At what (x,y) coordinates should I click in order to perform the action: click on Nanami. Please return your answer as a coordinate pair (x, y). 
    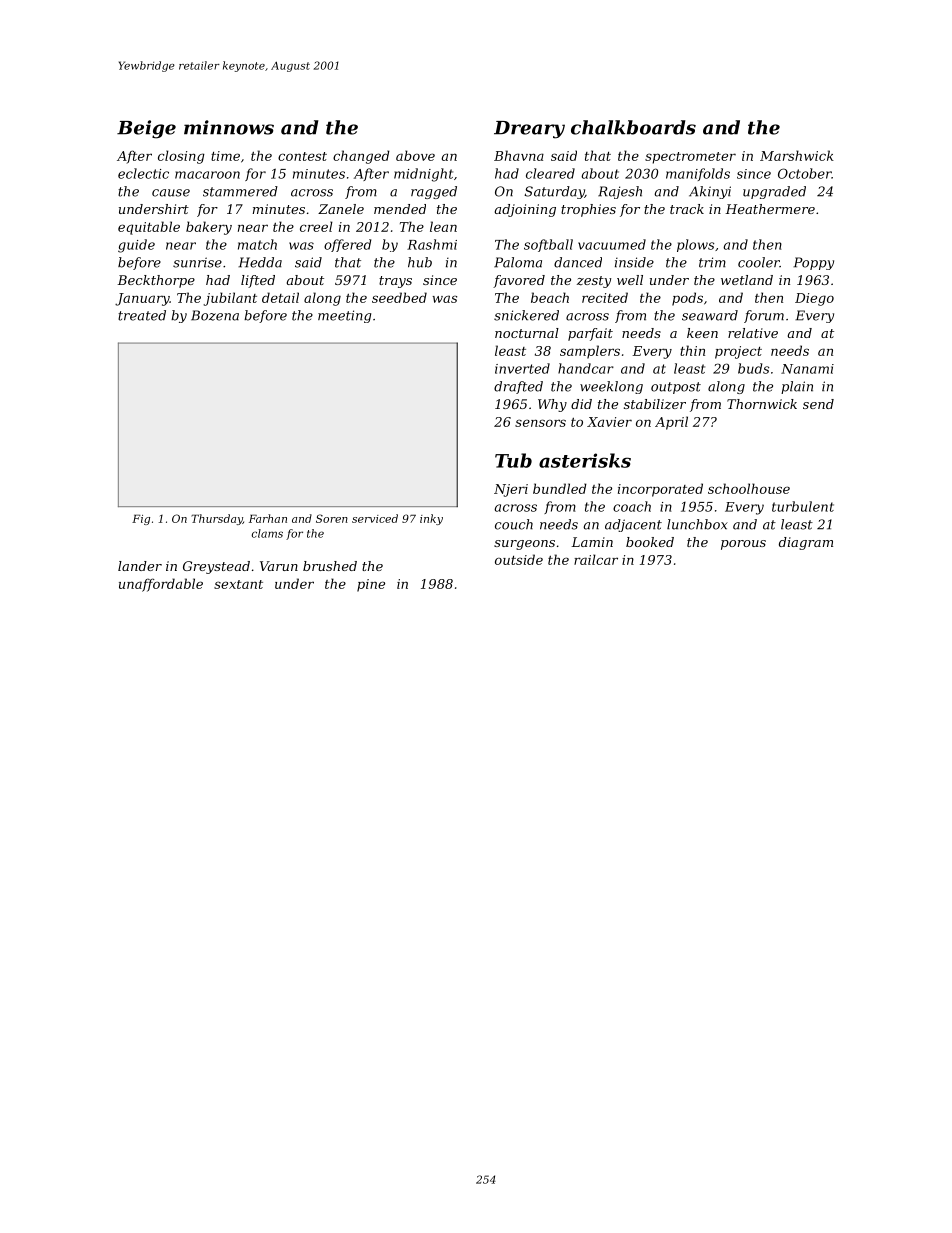
    Looking at the image, I should click on (807, 369).
